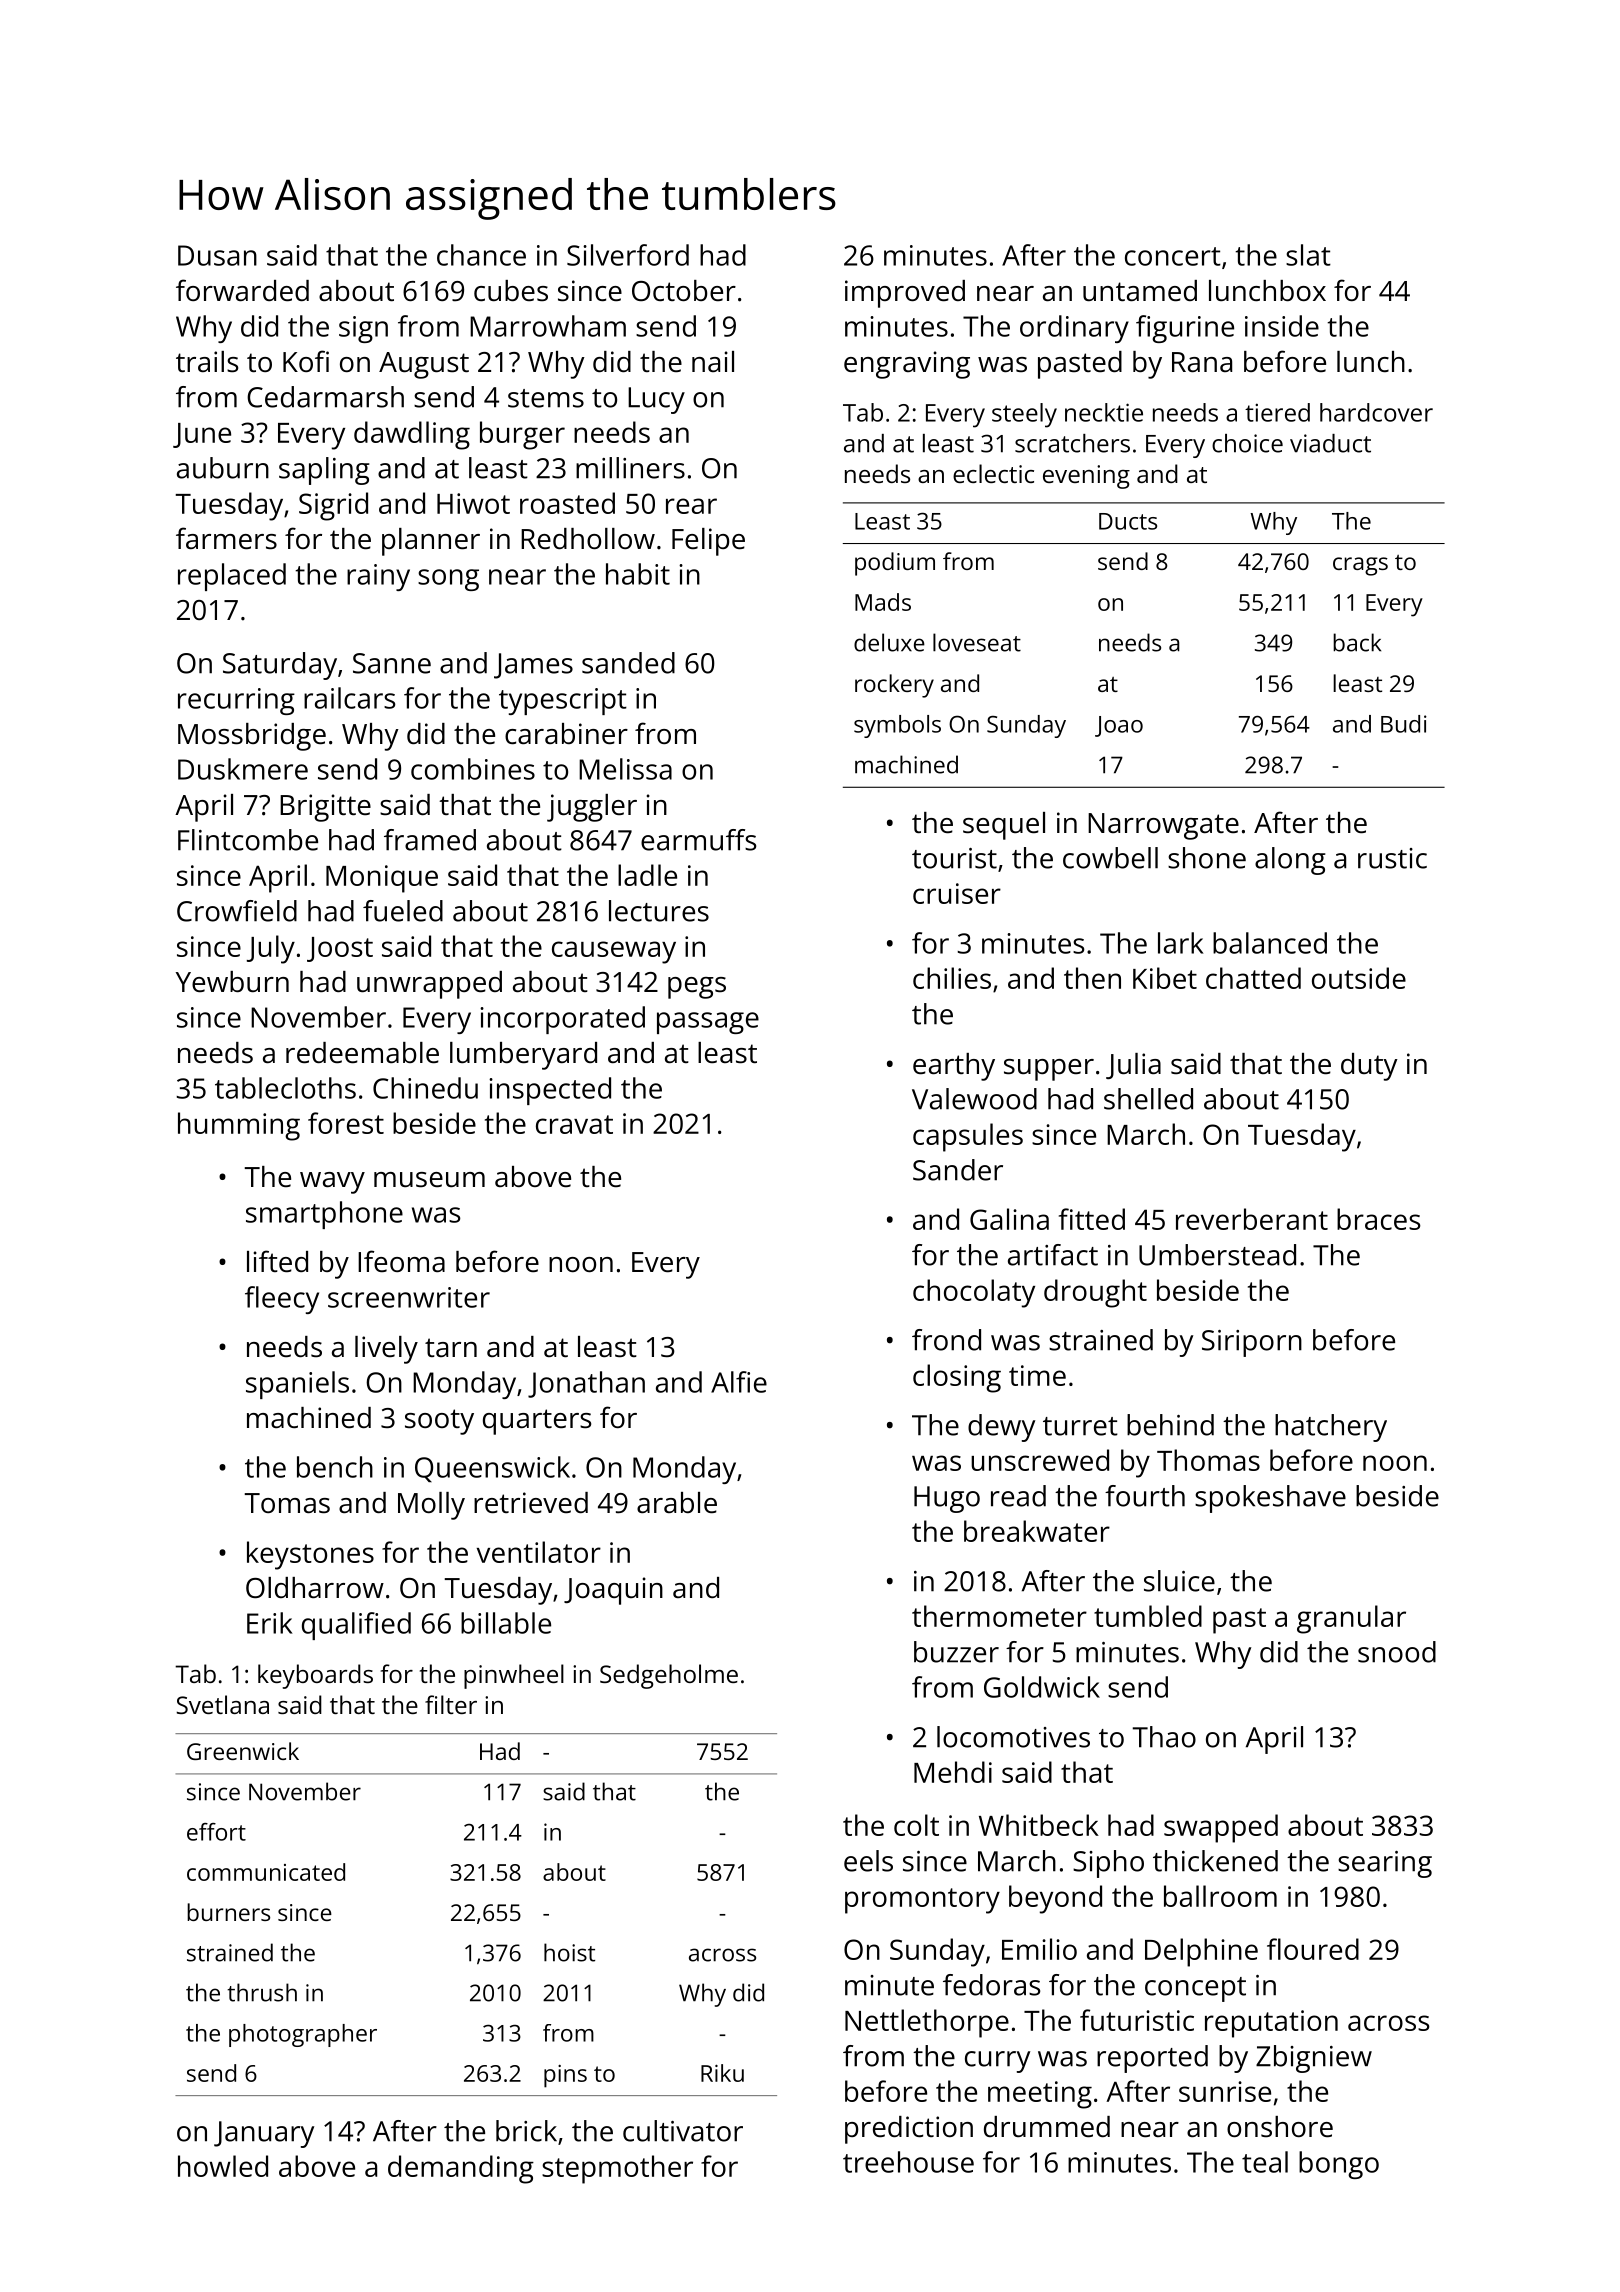  Describe the element at coordinates (1180, 943) in the screenshot. I see `lark` at that location.
